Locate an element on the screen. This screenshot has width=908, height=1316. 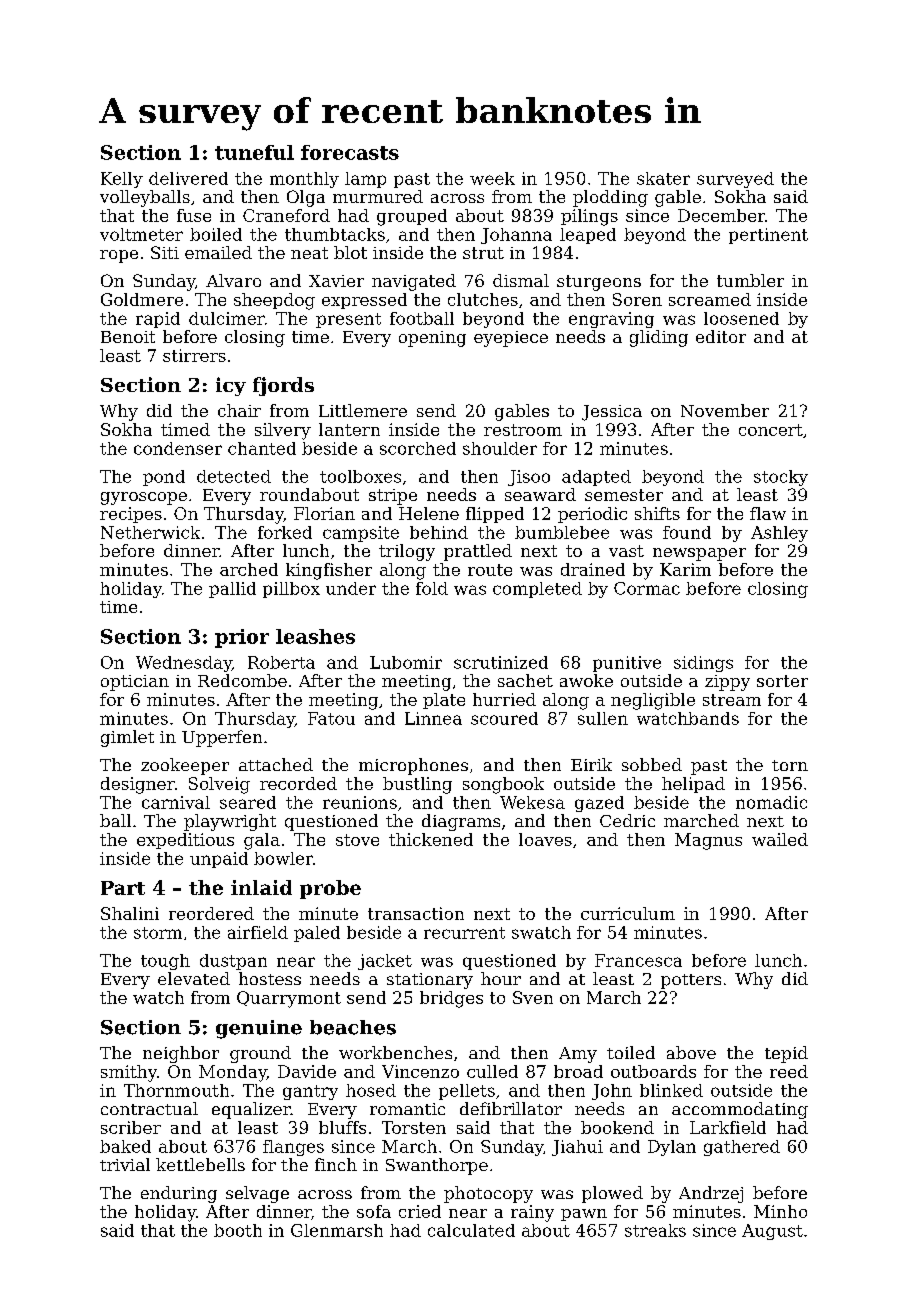
tough is located at coordinates (165, 962).
